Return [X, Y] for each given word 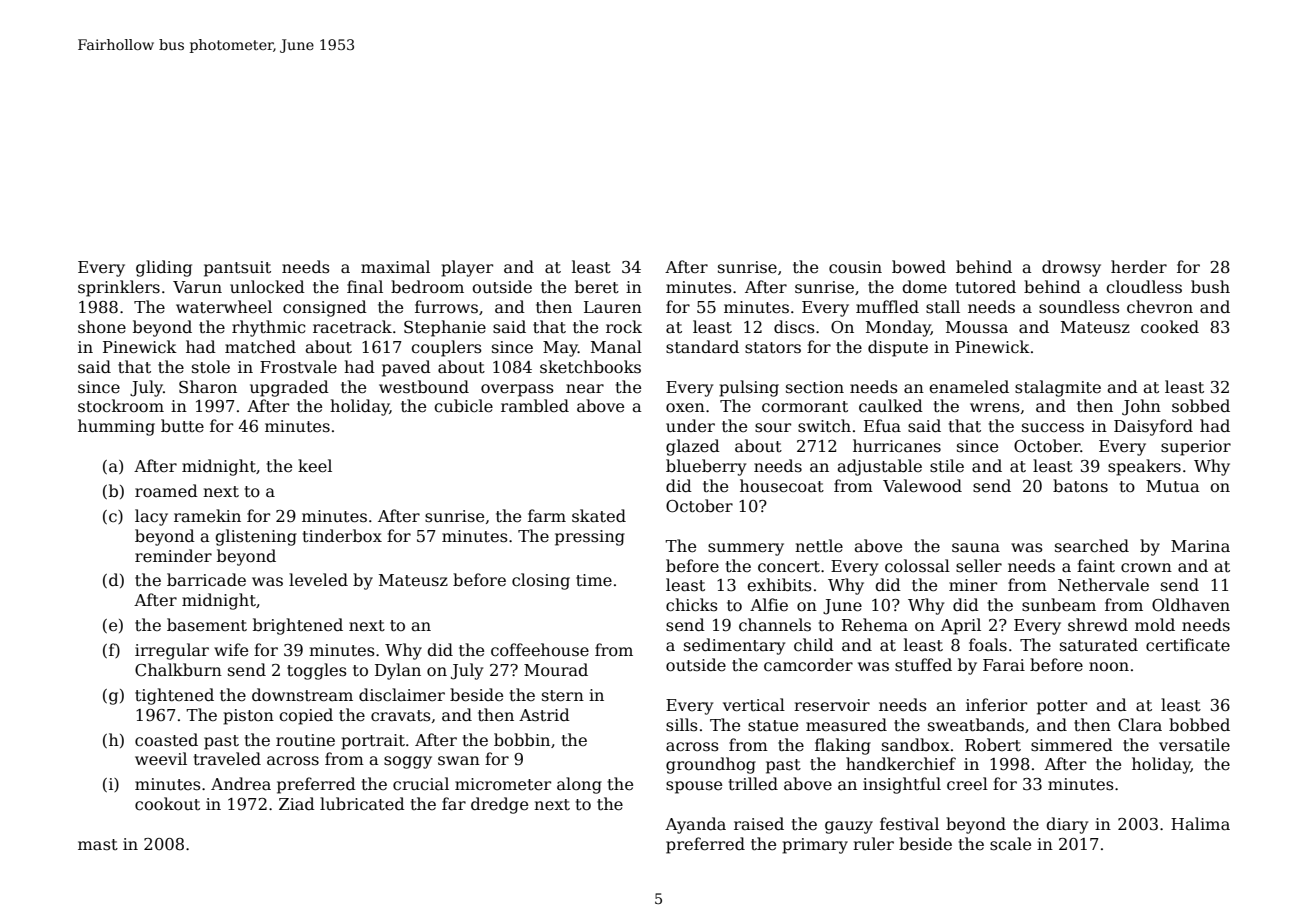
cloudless [1144, 287]
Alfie [769, 604]
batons [1080, 486]
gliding [164, 268]
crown [1146, 568]
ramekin [207, 516]
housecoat [782, 486]
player [467, 268]
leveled [318, 580]
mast [98, 845]
